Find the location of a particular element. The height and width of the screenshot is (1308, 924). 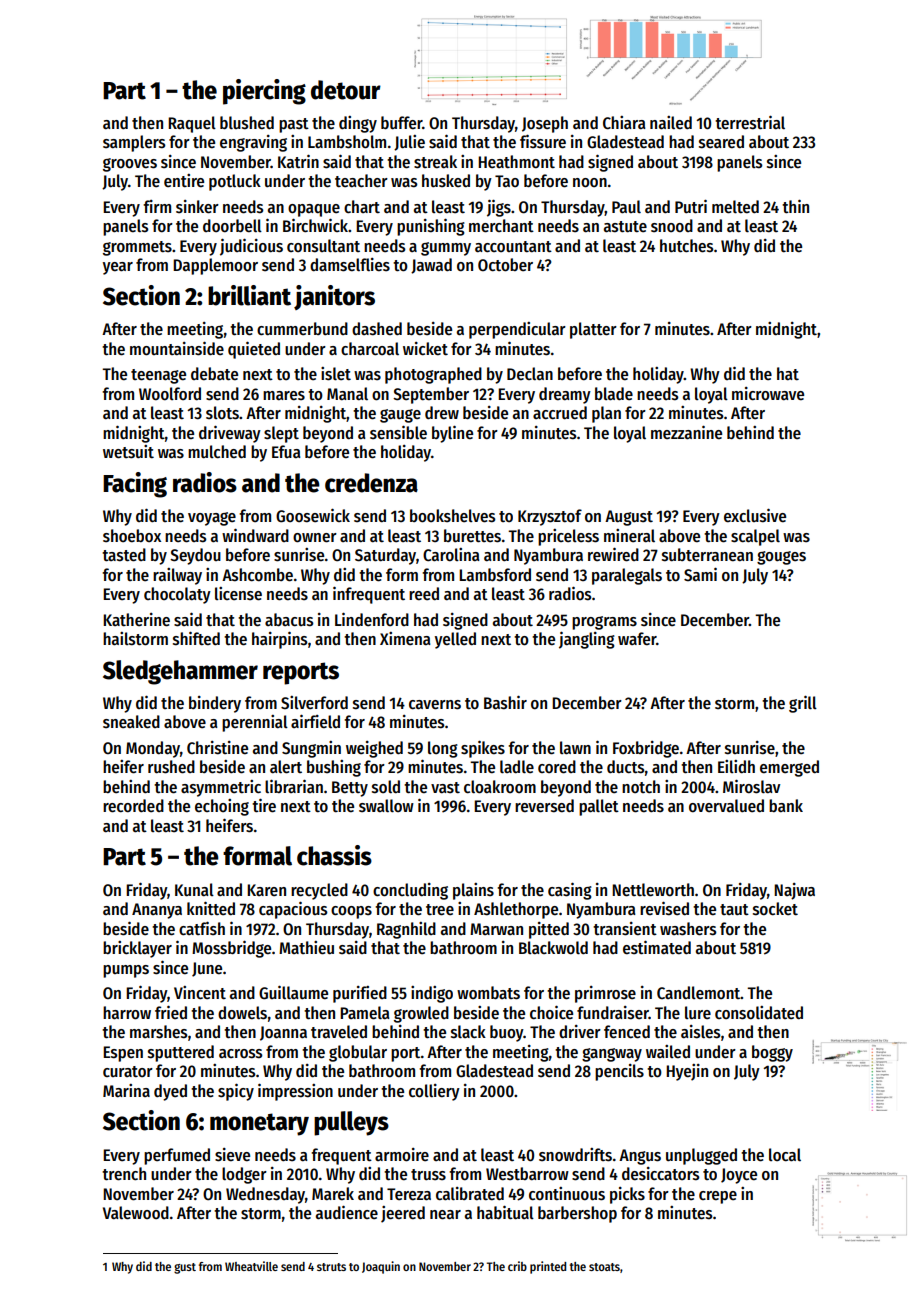

lodger is located at coordinates (244, 1175).
